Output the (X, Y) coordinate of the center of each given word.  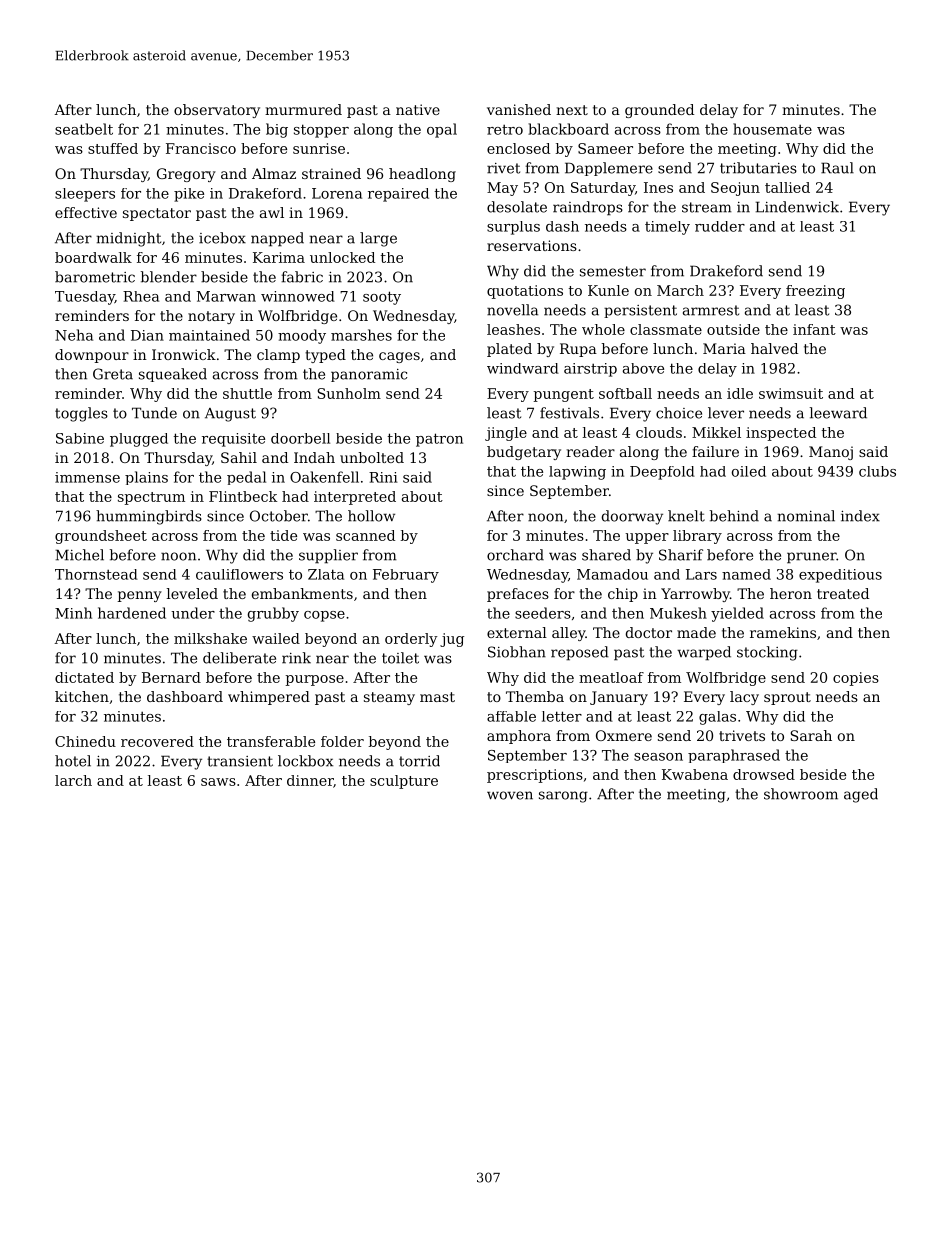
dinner (310, 781)
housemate (772, 129)
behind (734, 516)
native (418, 109)
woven (510, 795)
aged (861, 795)
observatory (217, 111)
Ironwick (184, 354)
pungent (564, 395)
